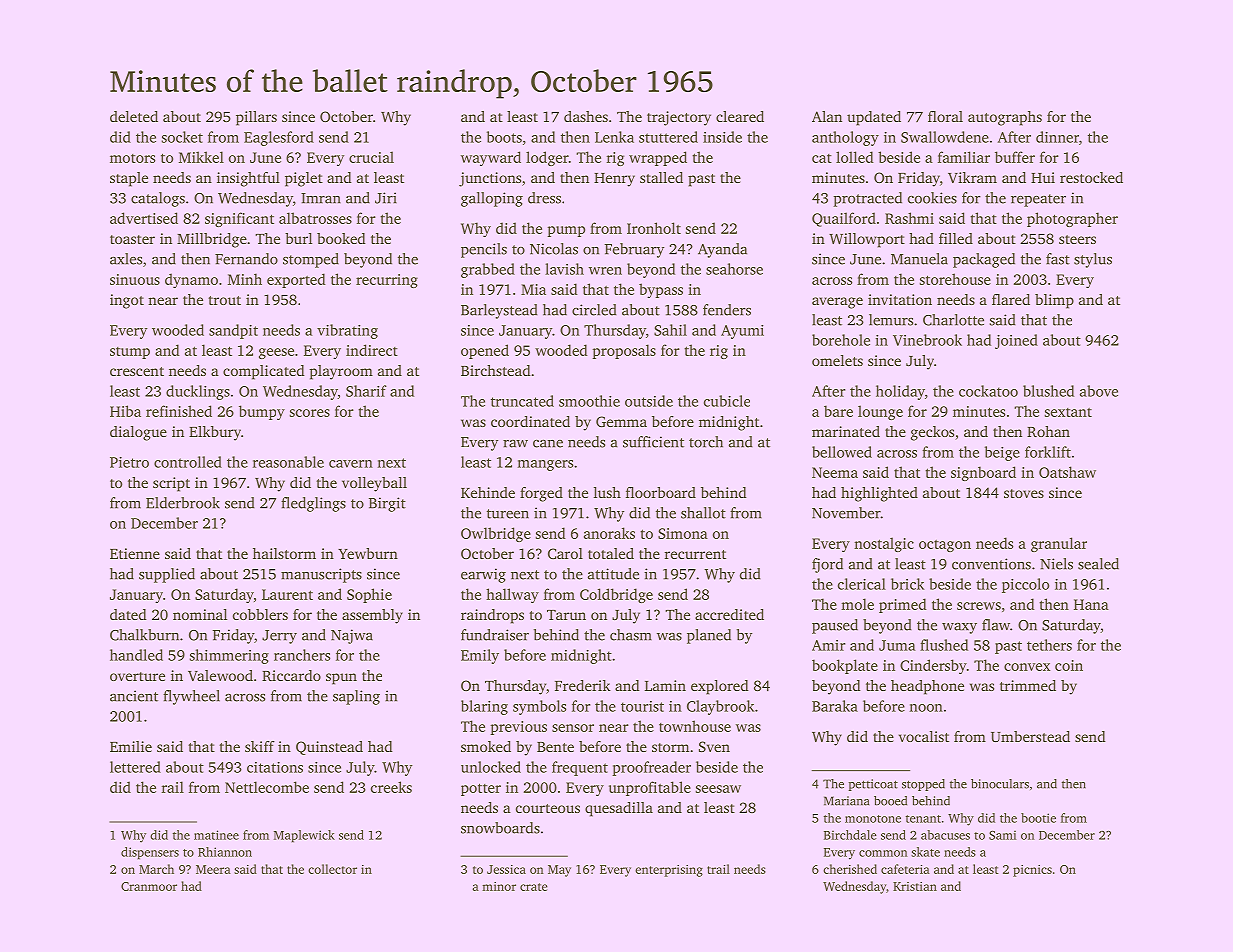  I want to click on minor, so click(499, 886).
